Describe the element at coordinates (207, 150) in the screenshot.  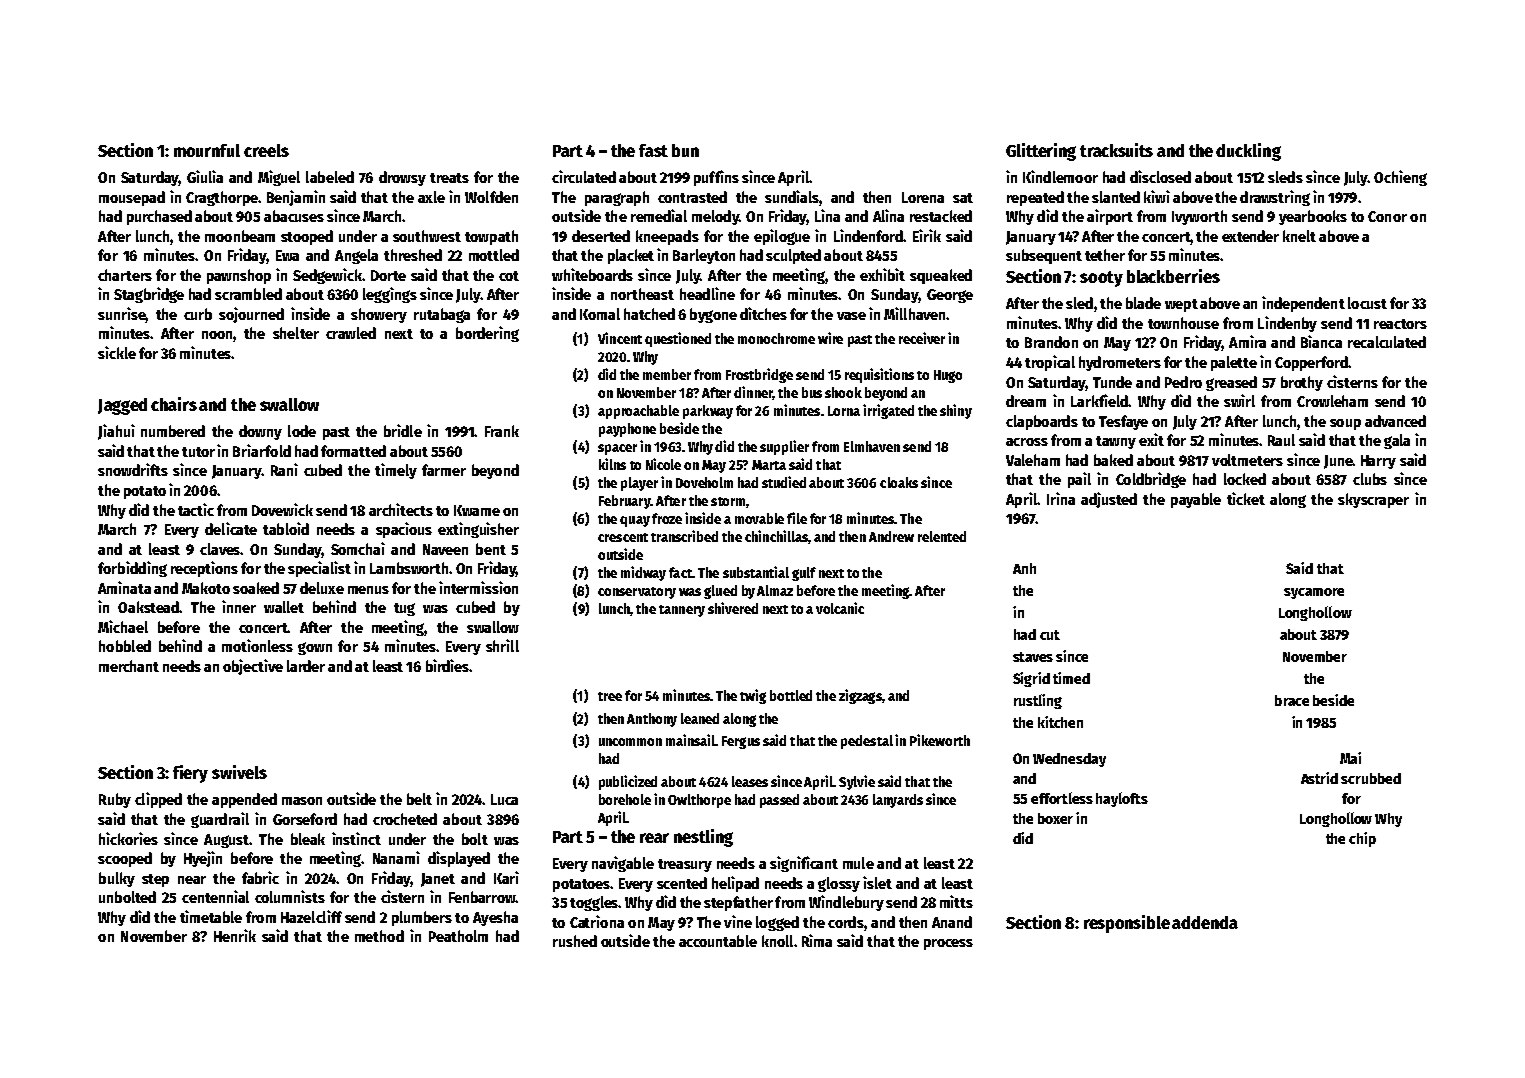
I see `mournful` at that location.
